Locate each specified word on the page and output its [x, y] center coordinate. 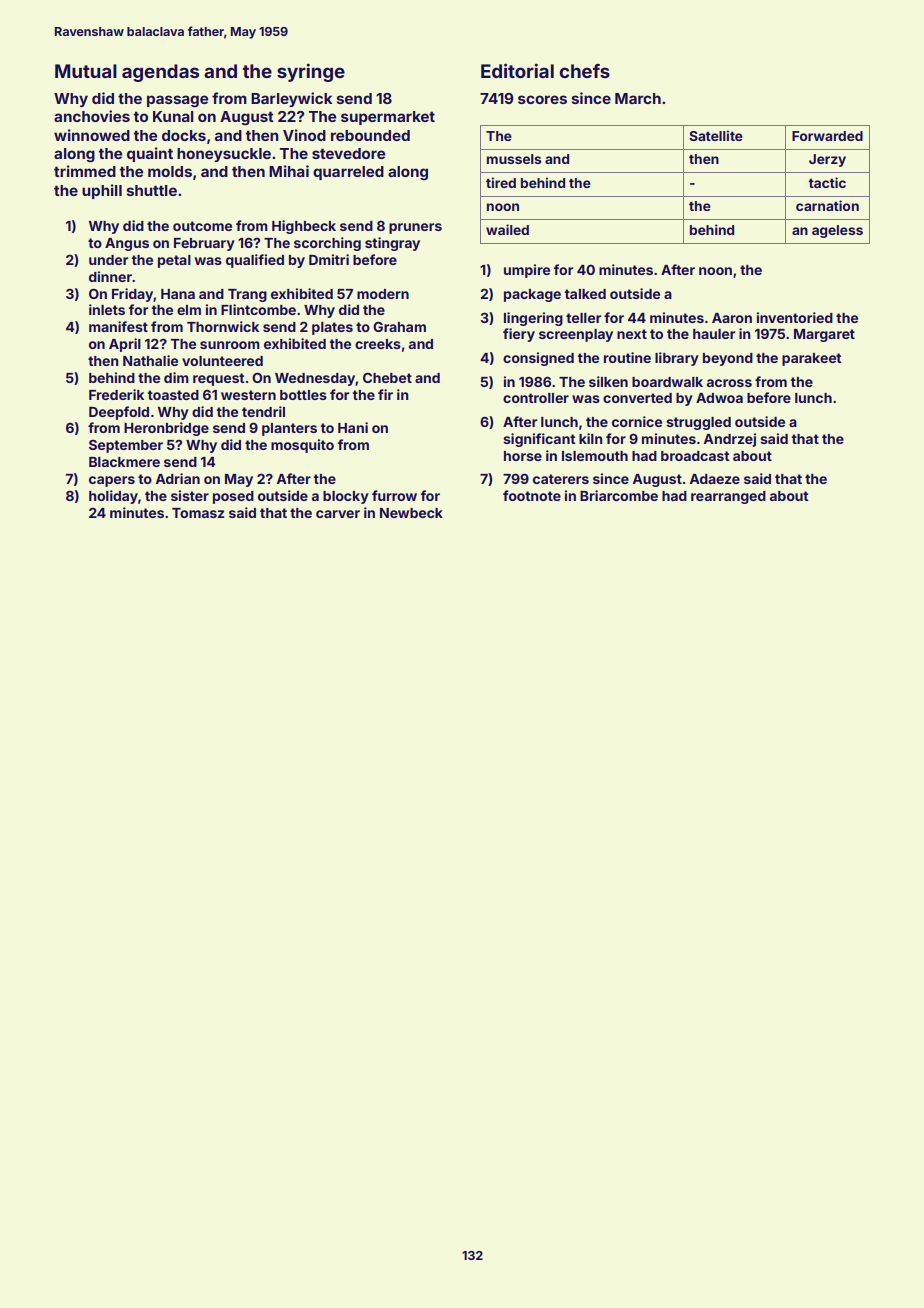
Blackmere [124, 462]
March [638, 98]
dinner [110, 276]
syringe [311, 73]
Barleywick [291, 99]
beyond [728, 359]
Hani [353, 427]
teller [583, 318]
